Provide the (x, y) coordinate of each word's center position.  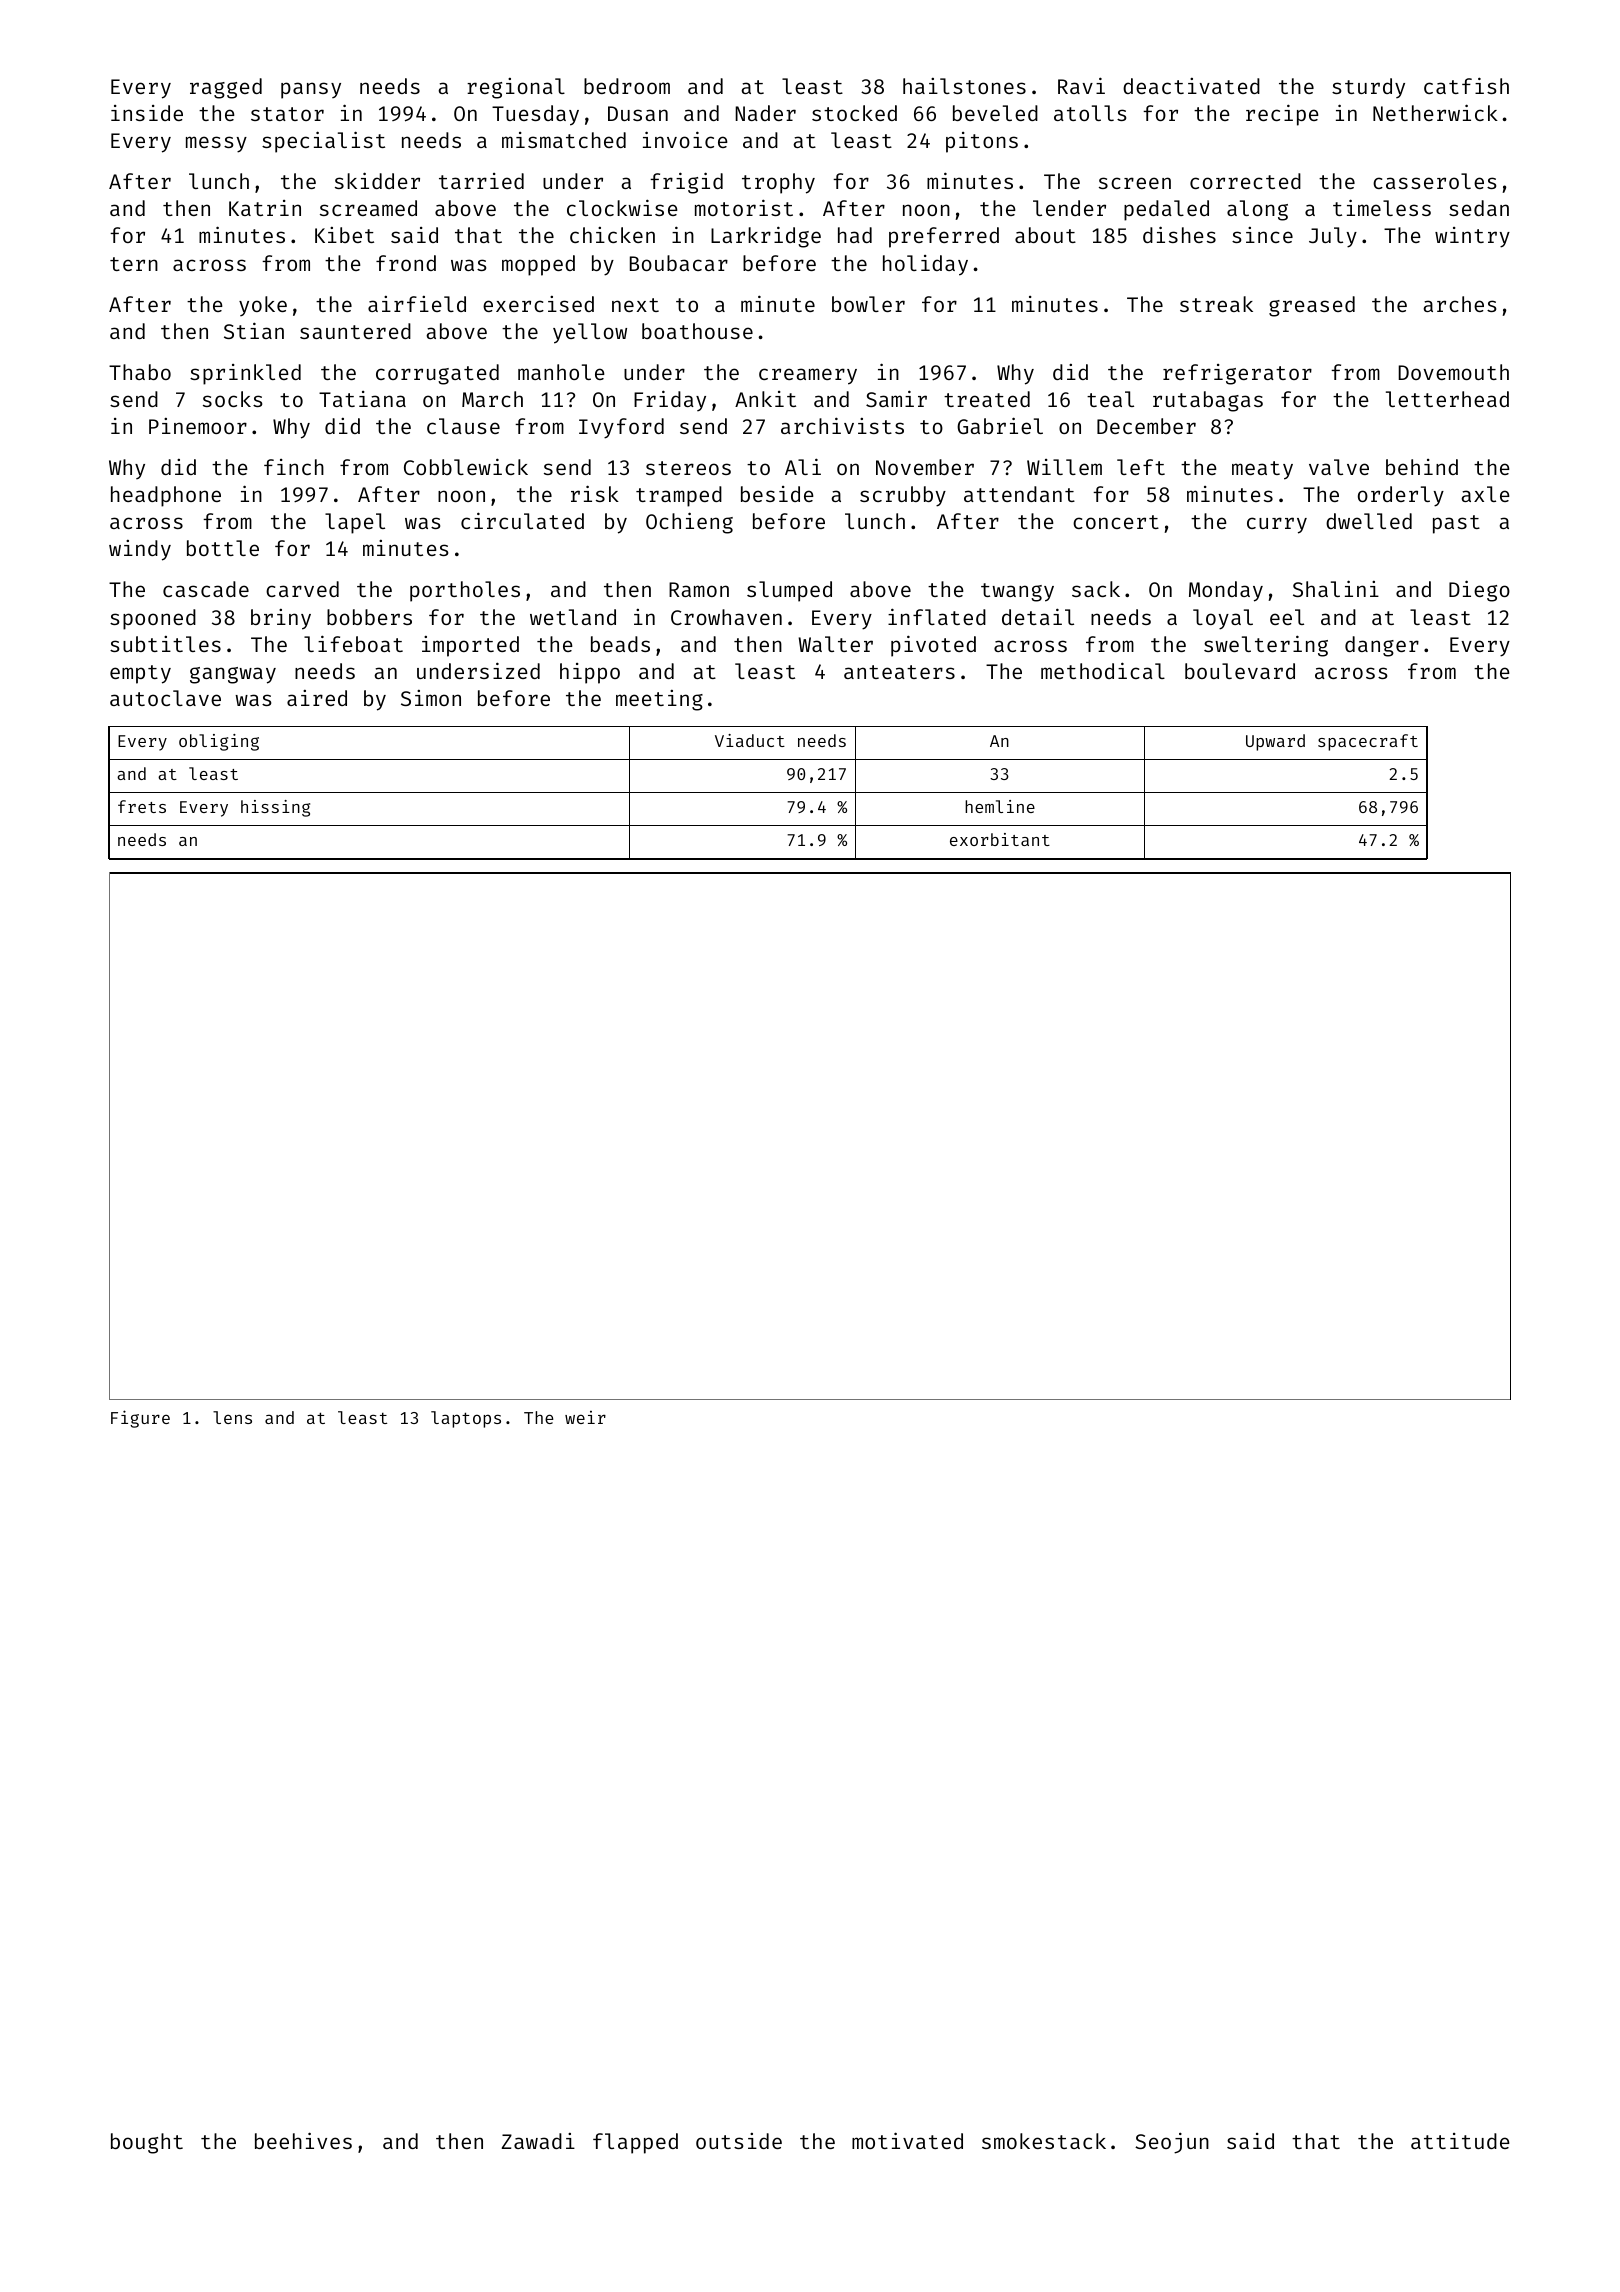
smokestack (1044, 2141)
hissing (275, 808)
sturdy (1368, 88)
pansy (311, 90)
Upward (1275, 742)
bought (147, 2143)
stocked (854, 113)
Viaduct (750, 740)
